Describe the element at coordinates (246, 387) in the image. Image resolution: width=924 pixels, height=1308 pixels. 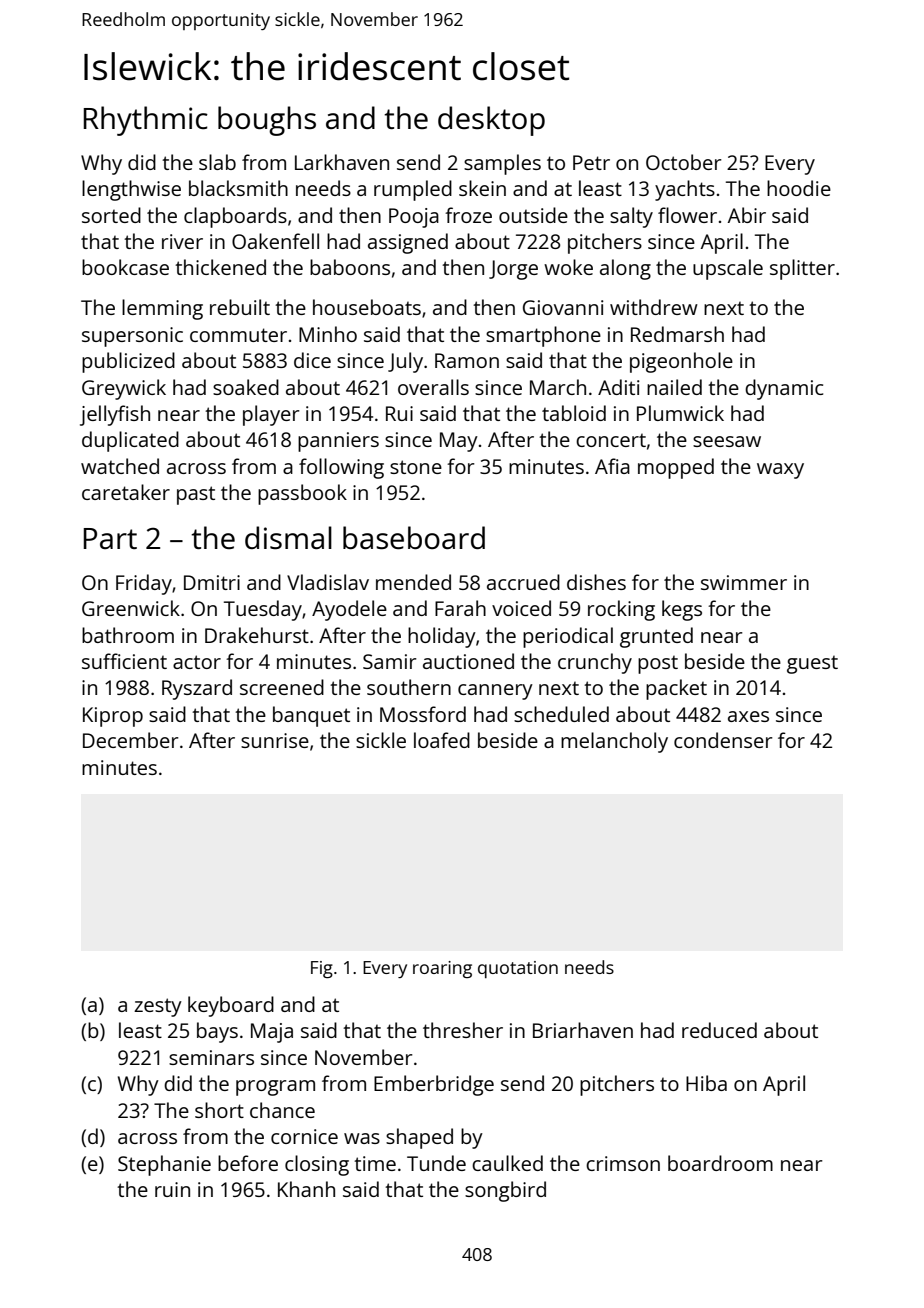
I see `soaked` at that location.
